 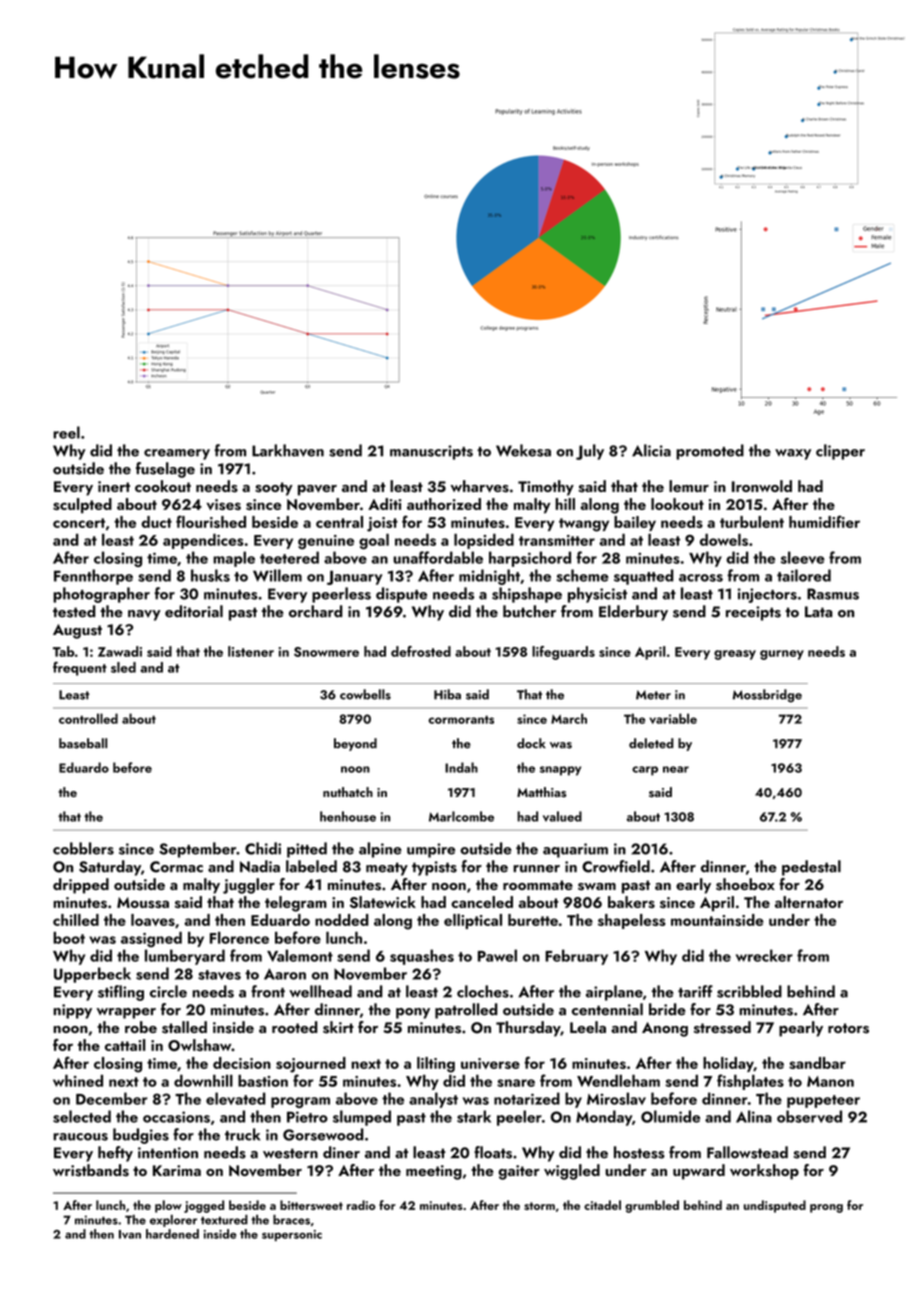 I want to click on Meter, so click(x=653, y=695).
